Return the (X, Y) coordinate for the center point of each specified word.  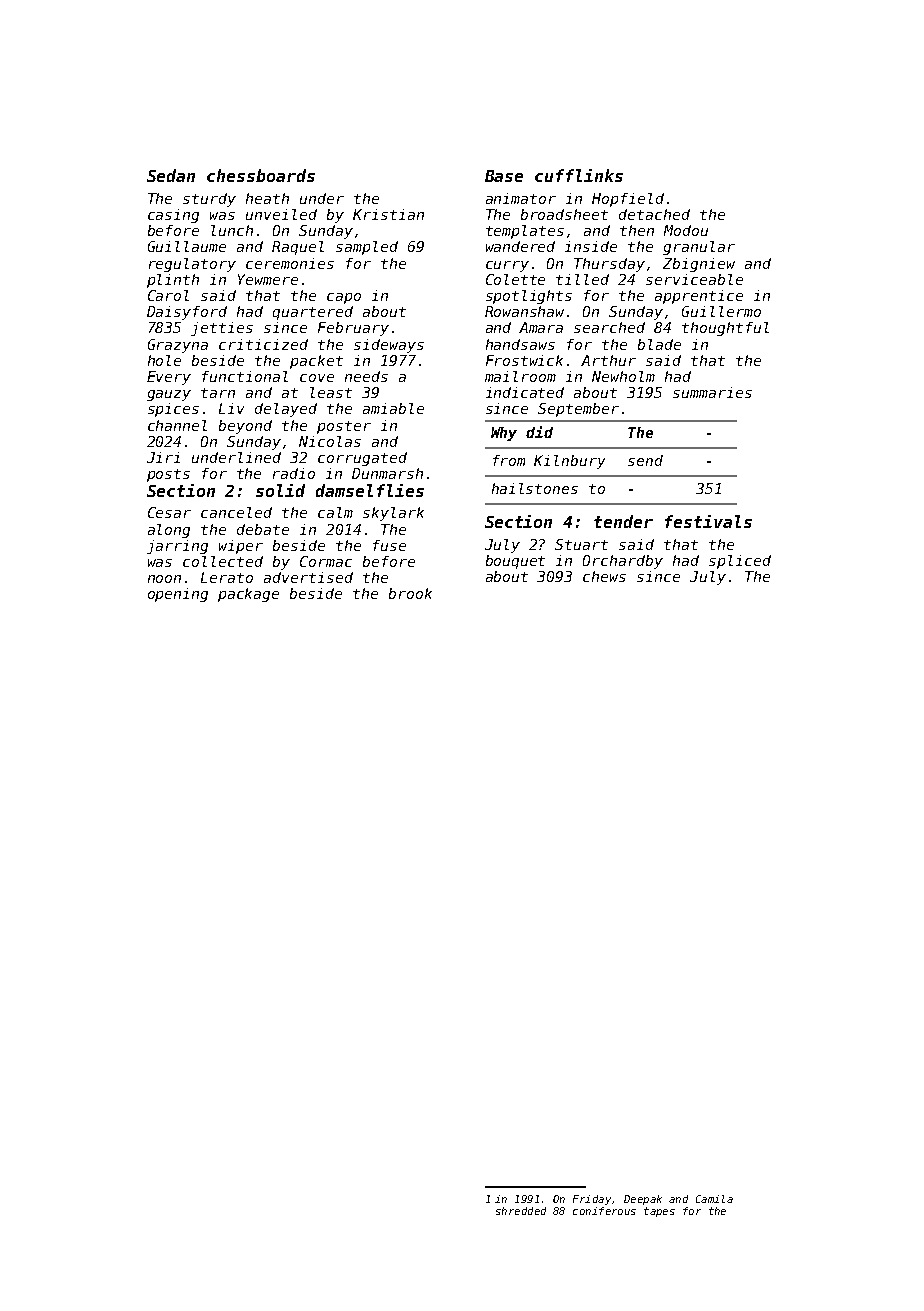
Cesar (169, 512)
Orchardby (623, 562)
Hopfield (628, 200)
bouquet (515, 562)
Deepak (643, 1200)
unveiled (281, 214)
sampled (367, 248)
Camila (714, 1199)
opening (178, 595)
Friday (592, 1200)
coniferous (604, 1211)
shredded (521, 1211)
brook (410, 593)
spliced (740, 562)
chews (604, 576)
